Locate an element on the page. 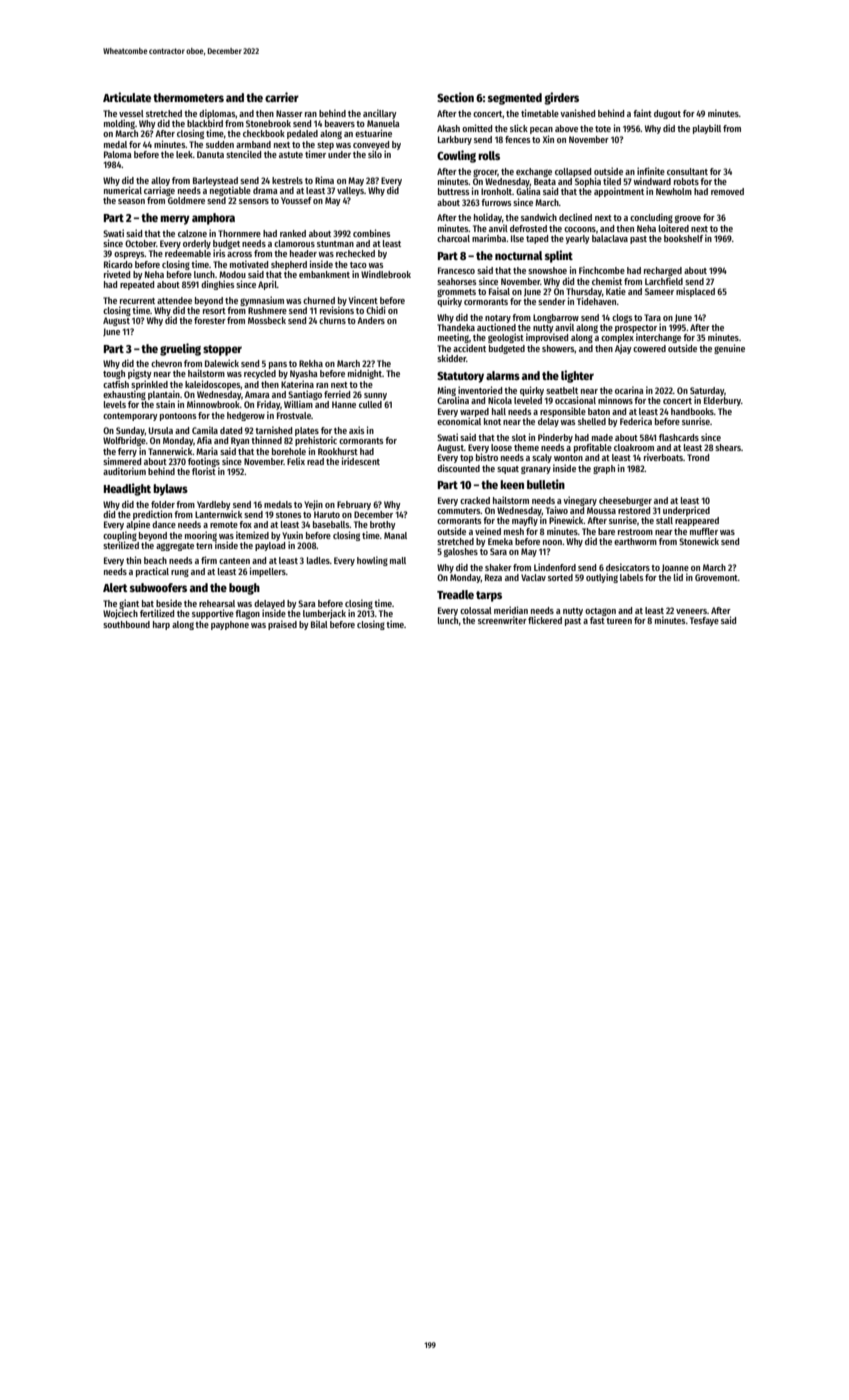 The image size is (849, 1400). stopper is located at coordinates (222, 350).
